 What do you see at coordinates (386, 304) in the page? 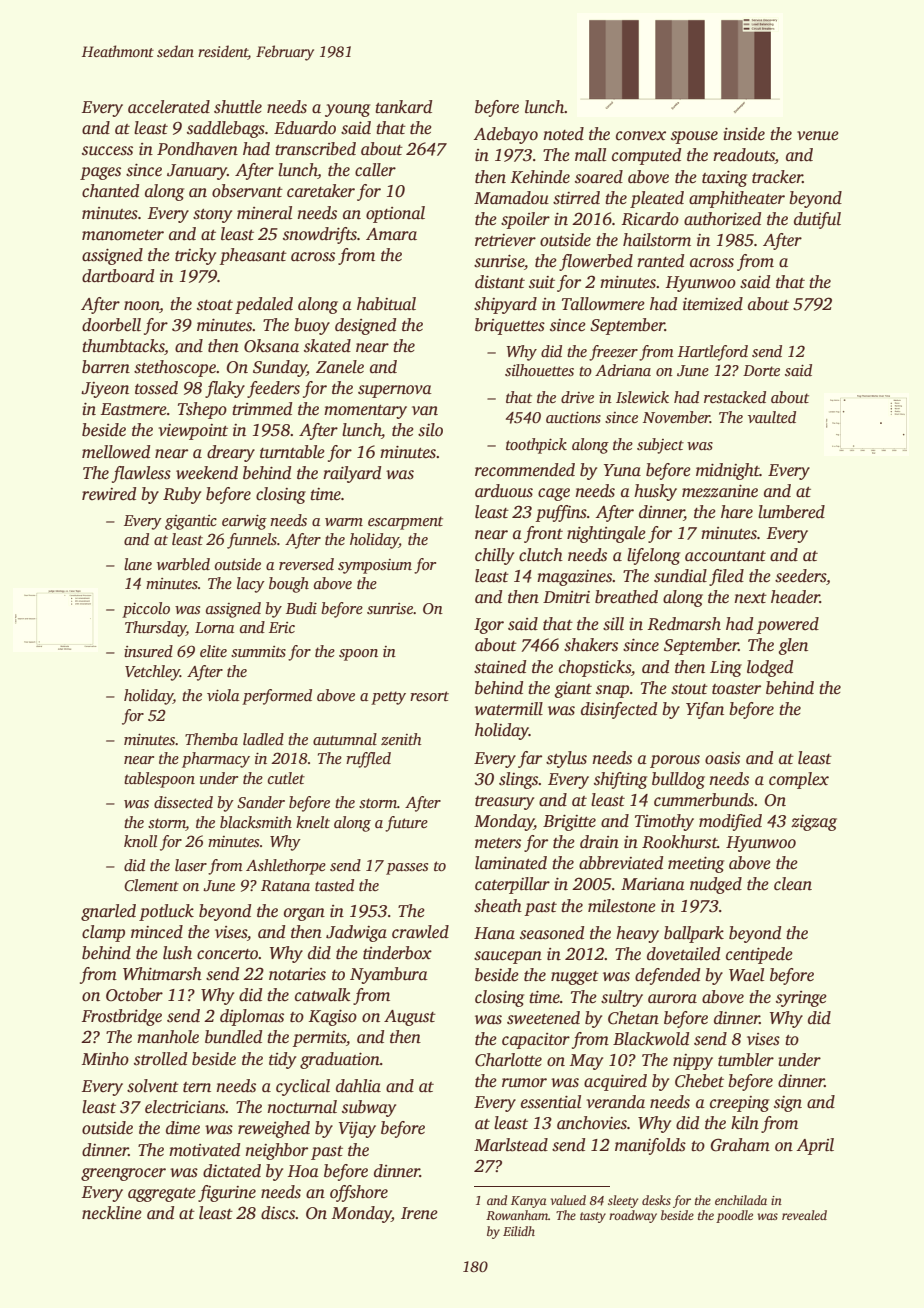
I see `habitual` at bounding box center [386, 304].
